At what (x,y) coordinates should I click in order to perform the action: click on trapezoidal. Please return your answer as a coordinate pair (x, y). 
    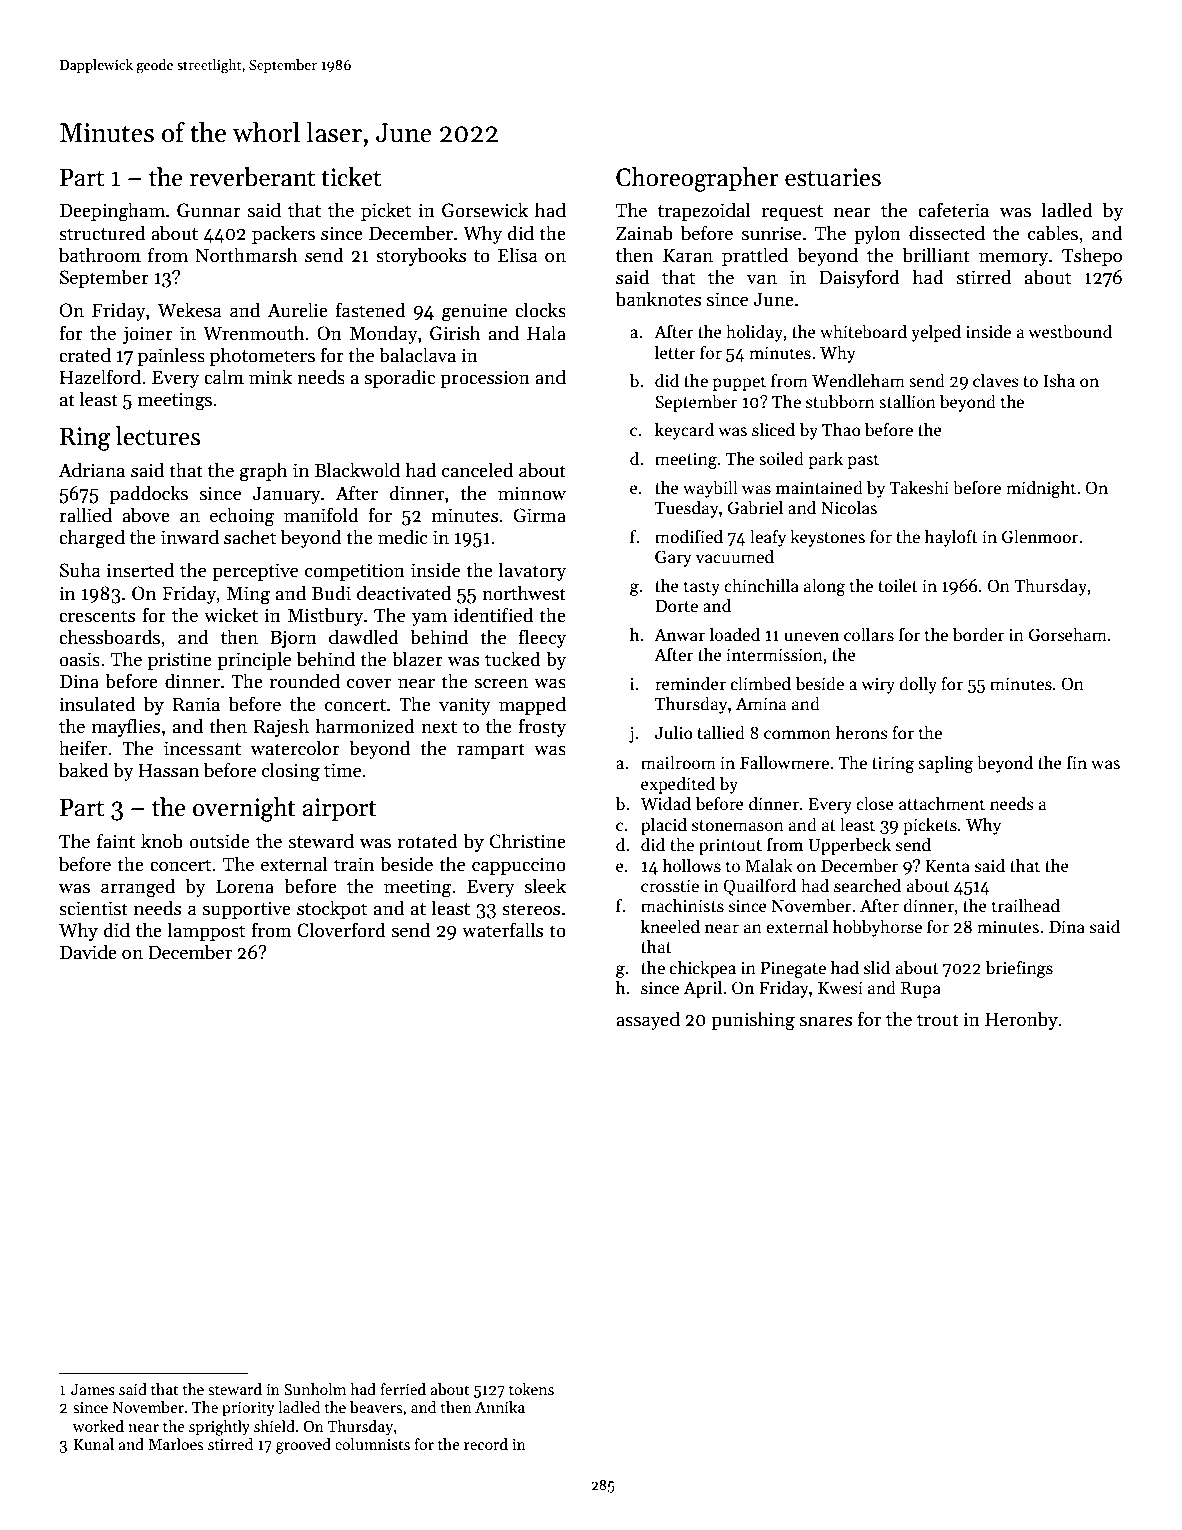
    Looking at the image, I should click on (704, 211).
